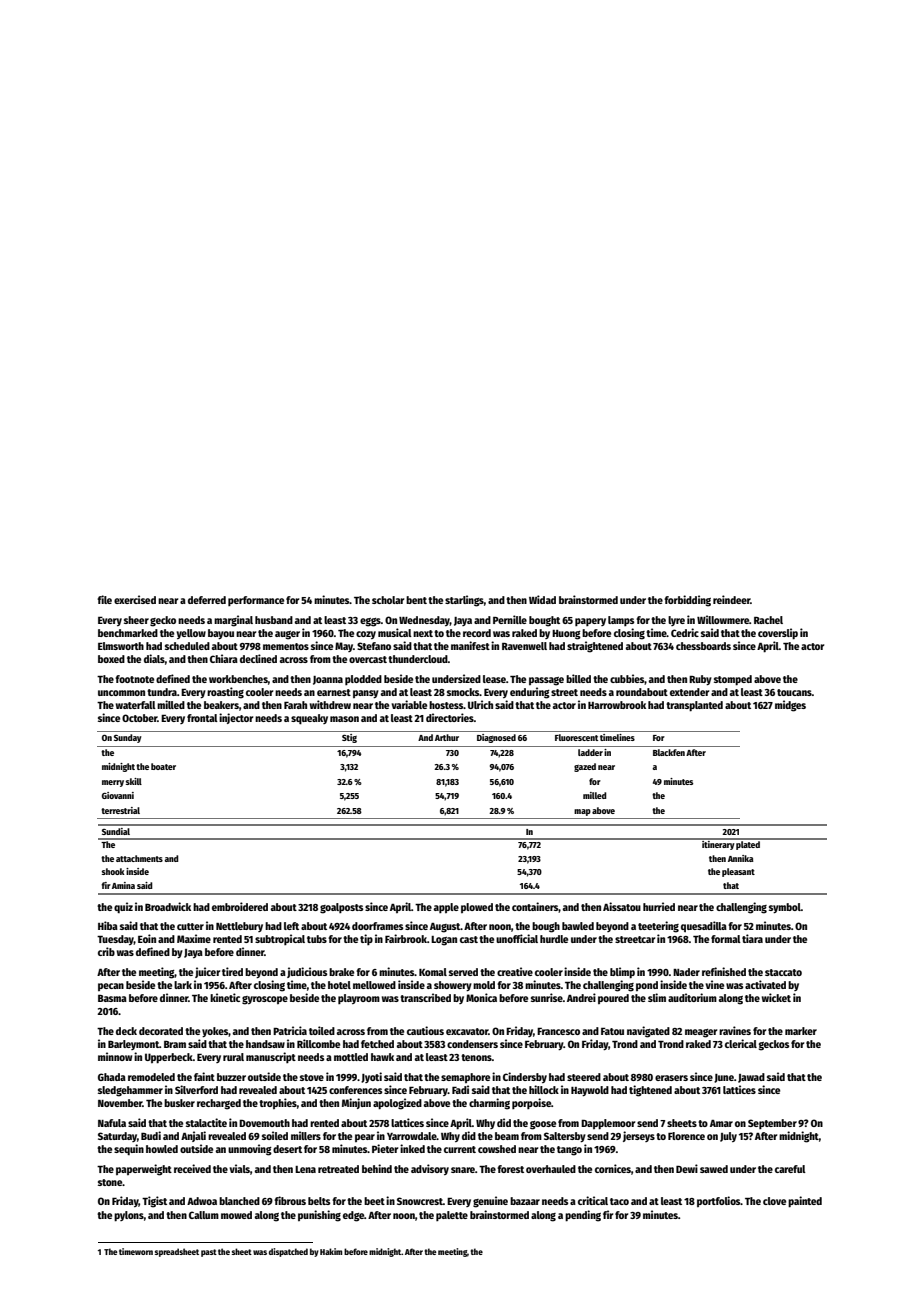 This page has width=924, height=1308. What do you see at coordinates (209, 1253) in the page?
I see `past` at bounding box center [209, 1253].
